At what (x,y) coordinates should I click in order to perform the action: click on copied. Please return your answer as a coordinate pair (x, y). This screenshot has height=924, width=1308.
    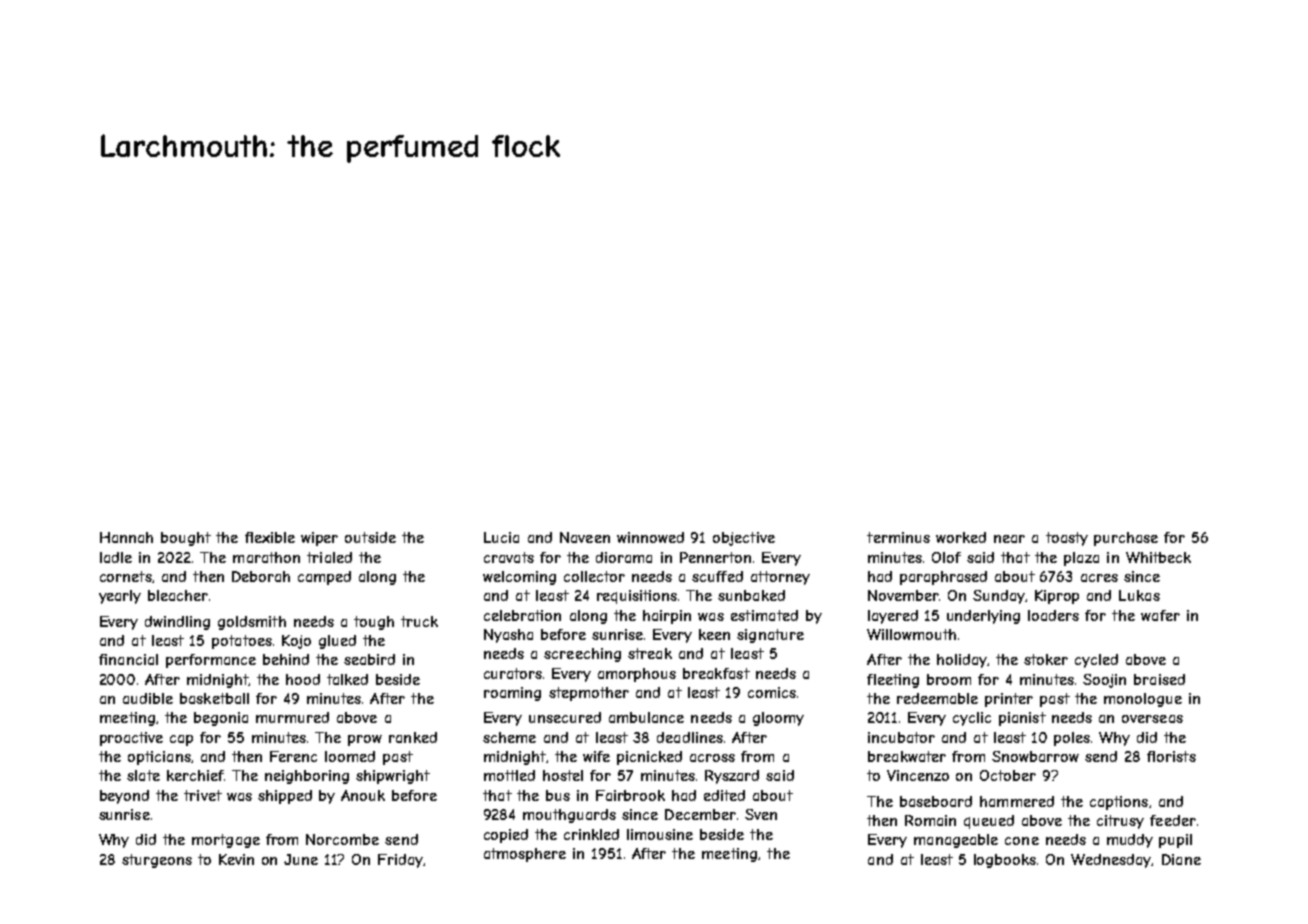
    Looking at the image, I should click on (506, 836).
